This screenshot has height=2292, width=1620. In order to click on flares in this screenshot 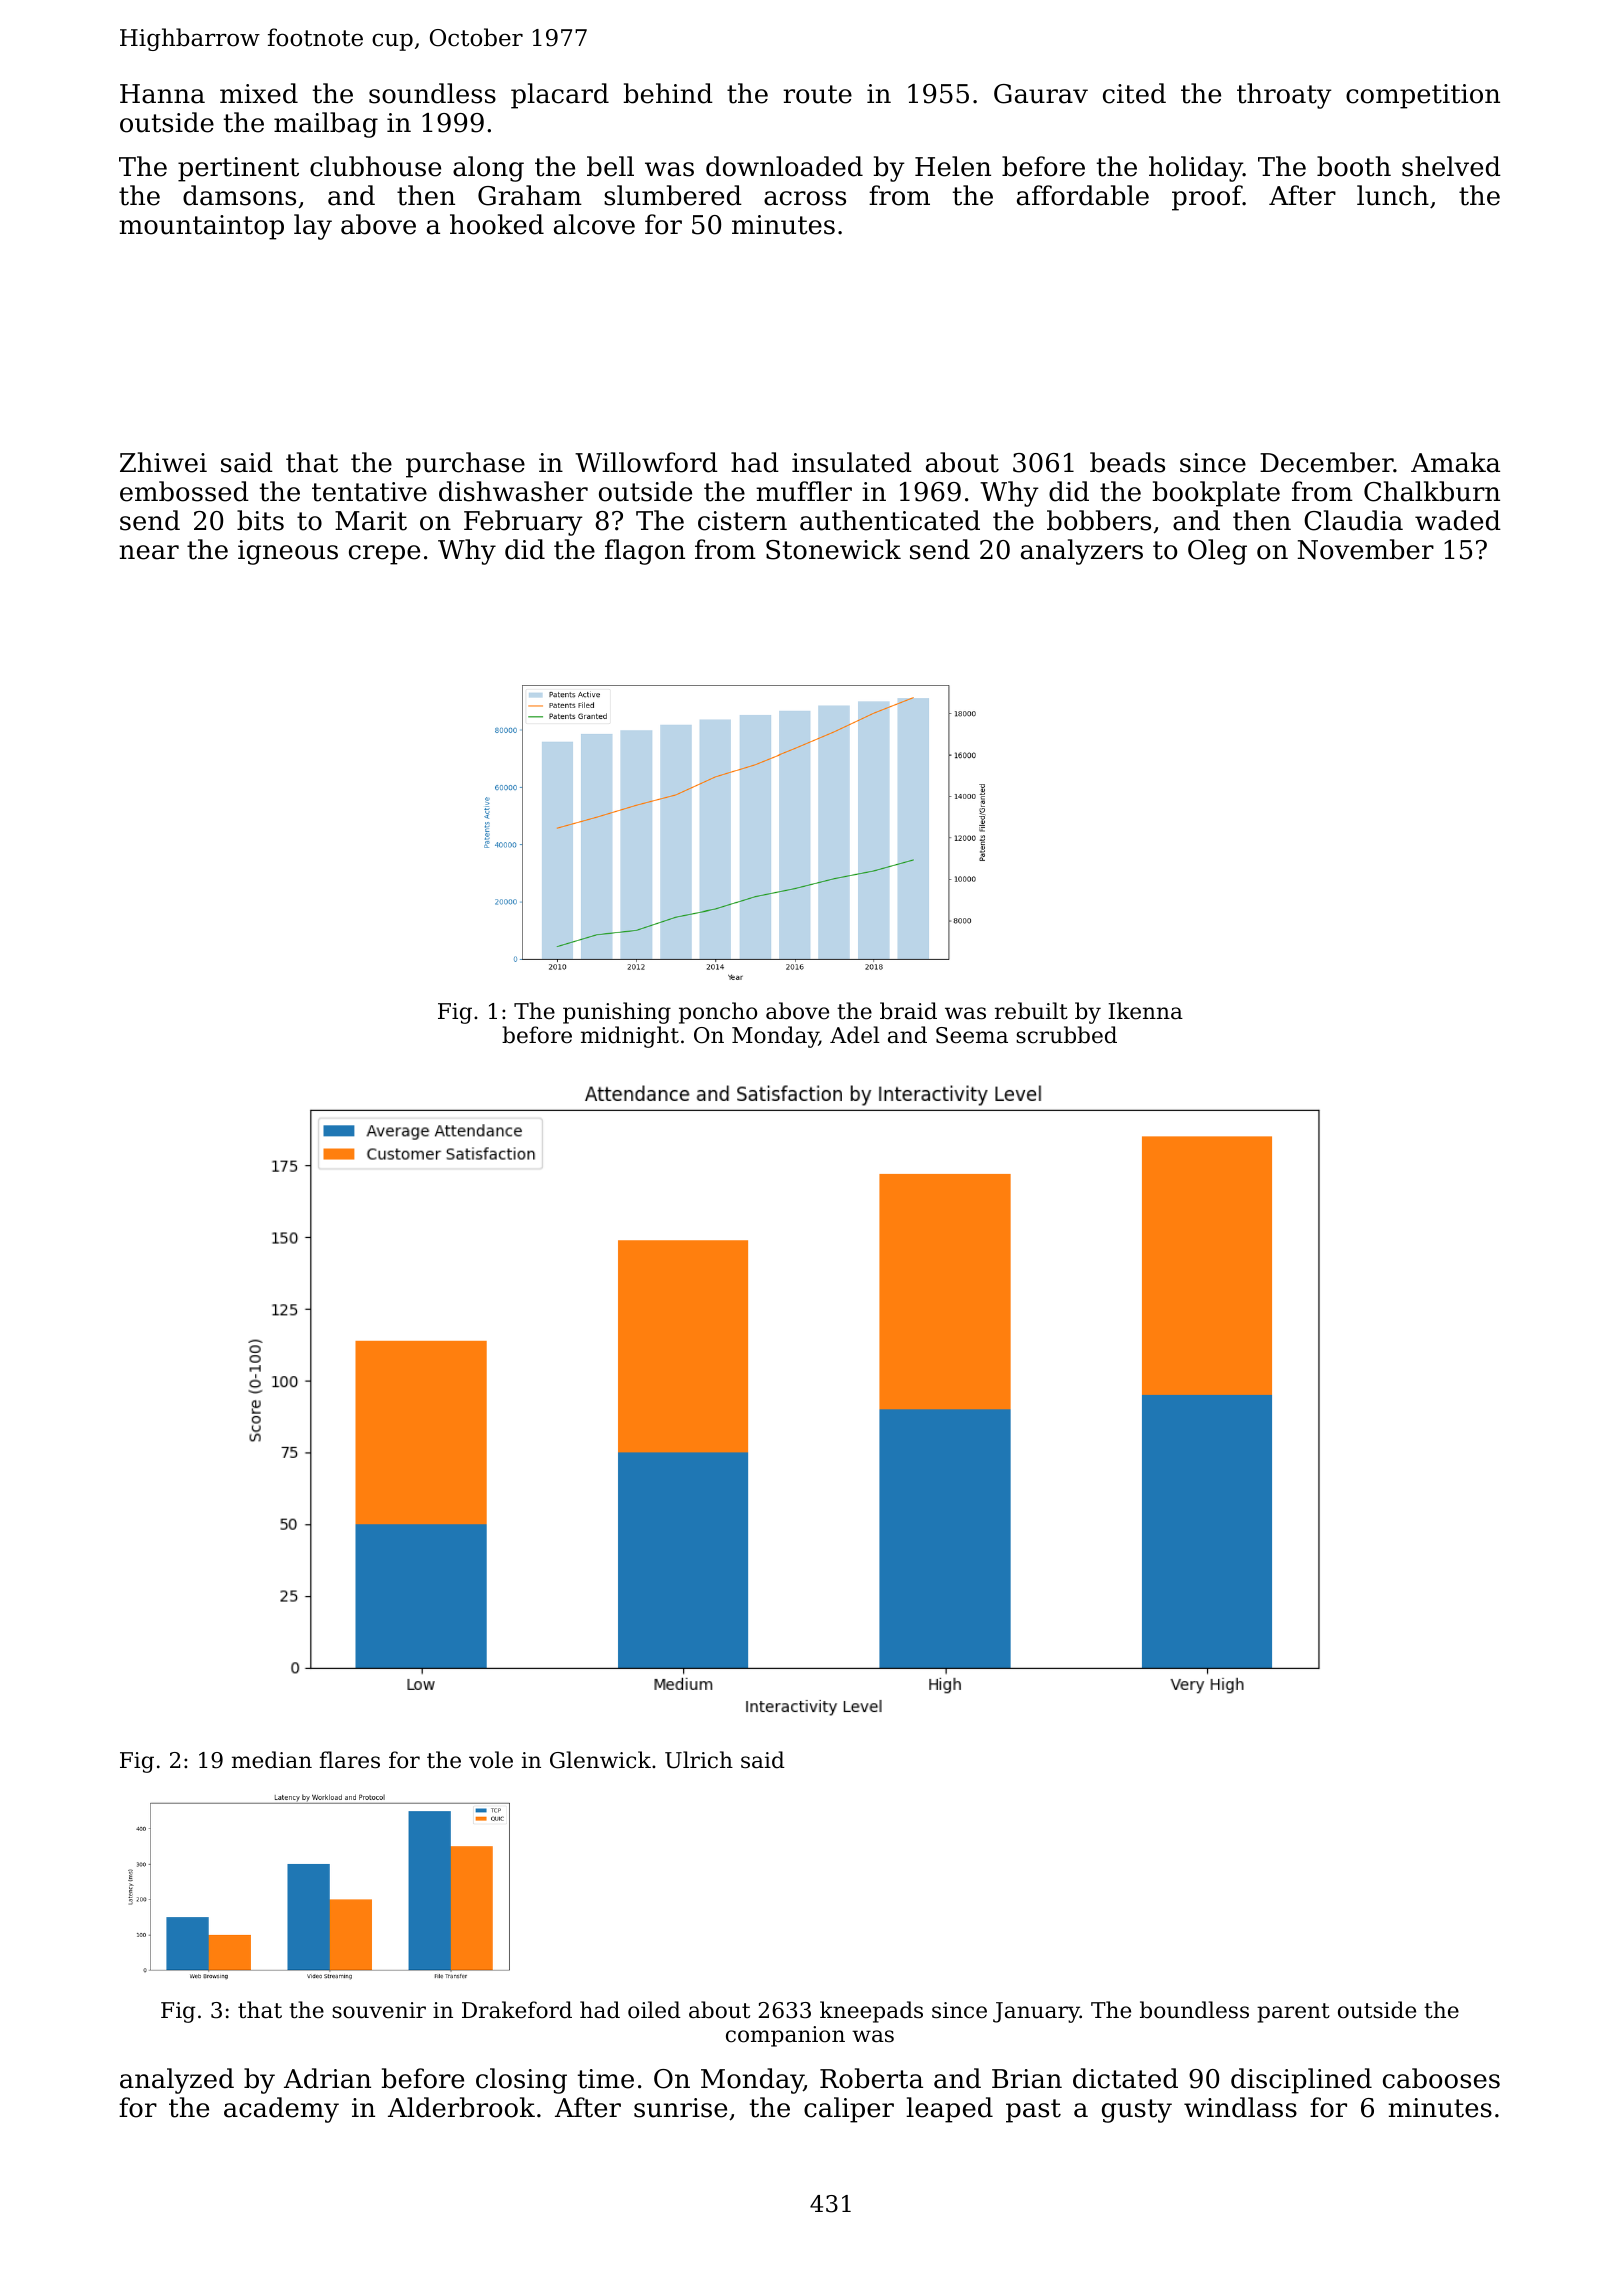, I will do `click(350, 1760)`.
